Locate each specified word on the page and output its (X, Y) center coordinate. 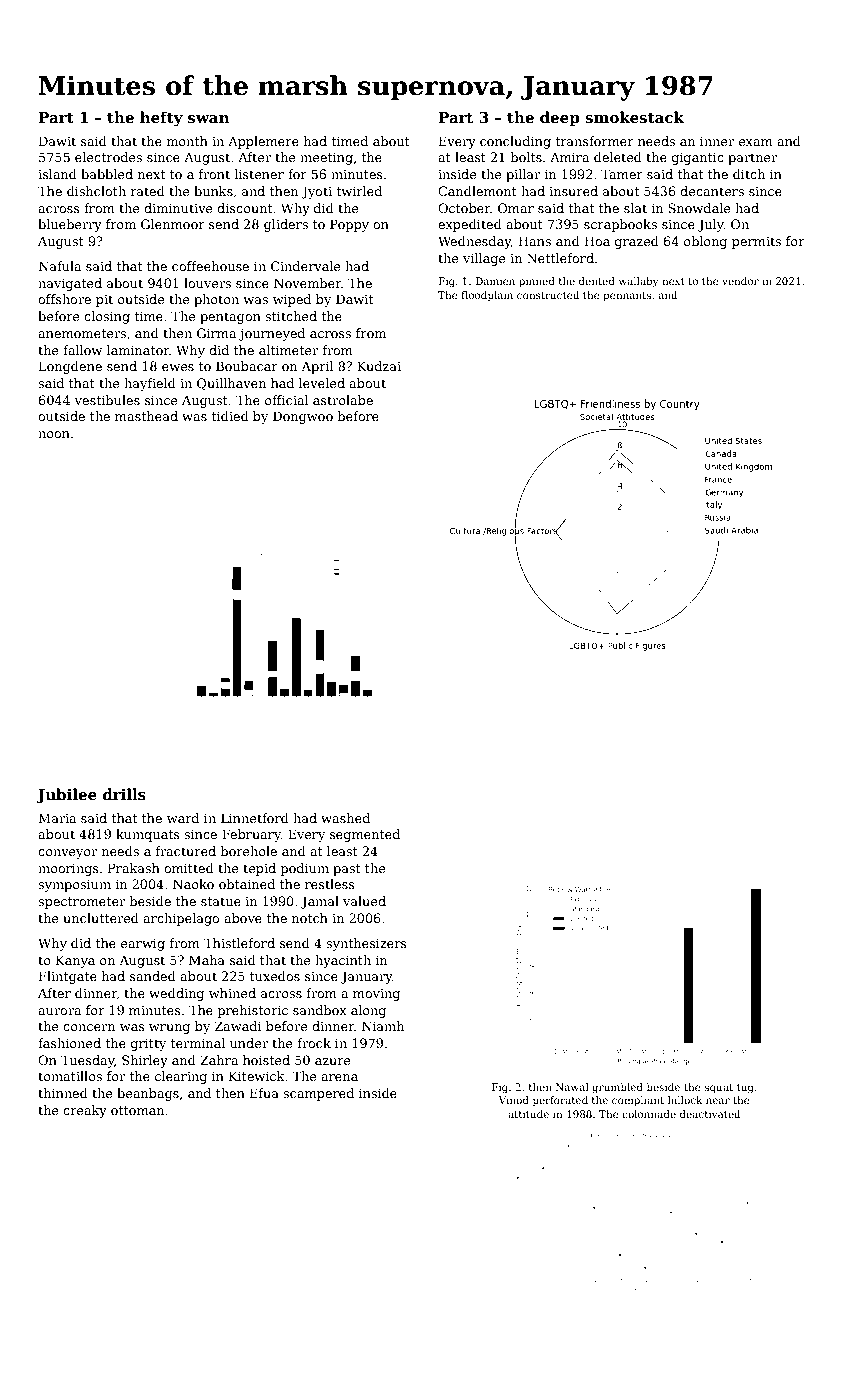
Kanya (75, 961)
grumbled (617, 1088)
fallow (82, 350)
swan (209, 119)
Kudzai (379, 366)
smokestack (634, 117)
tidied (230, 416)
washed (345, 818)
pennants (627, 296)
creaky (85, 1111)
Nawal (572, 1087)
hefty (161, 119)
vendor (740, 281)
